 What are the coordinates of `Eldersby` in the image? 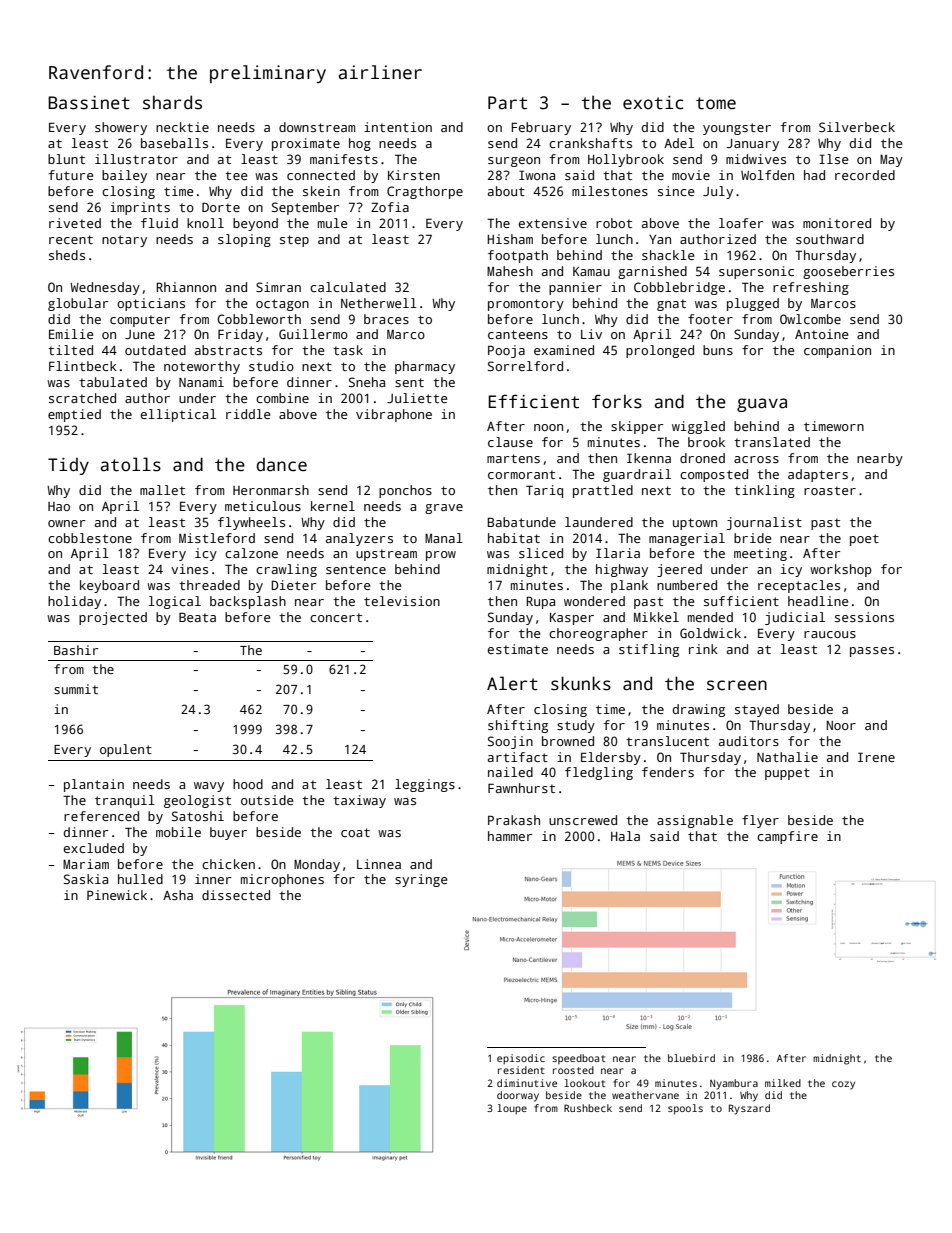 It's located at (611, 758).
